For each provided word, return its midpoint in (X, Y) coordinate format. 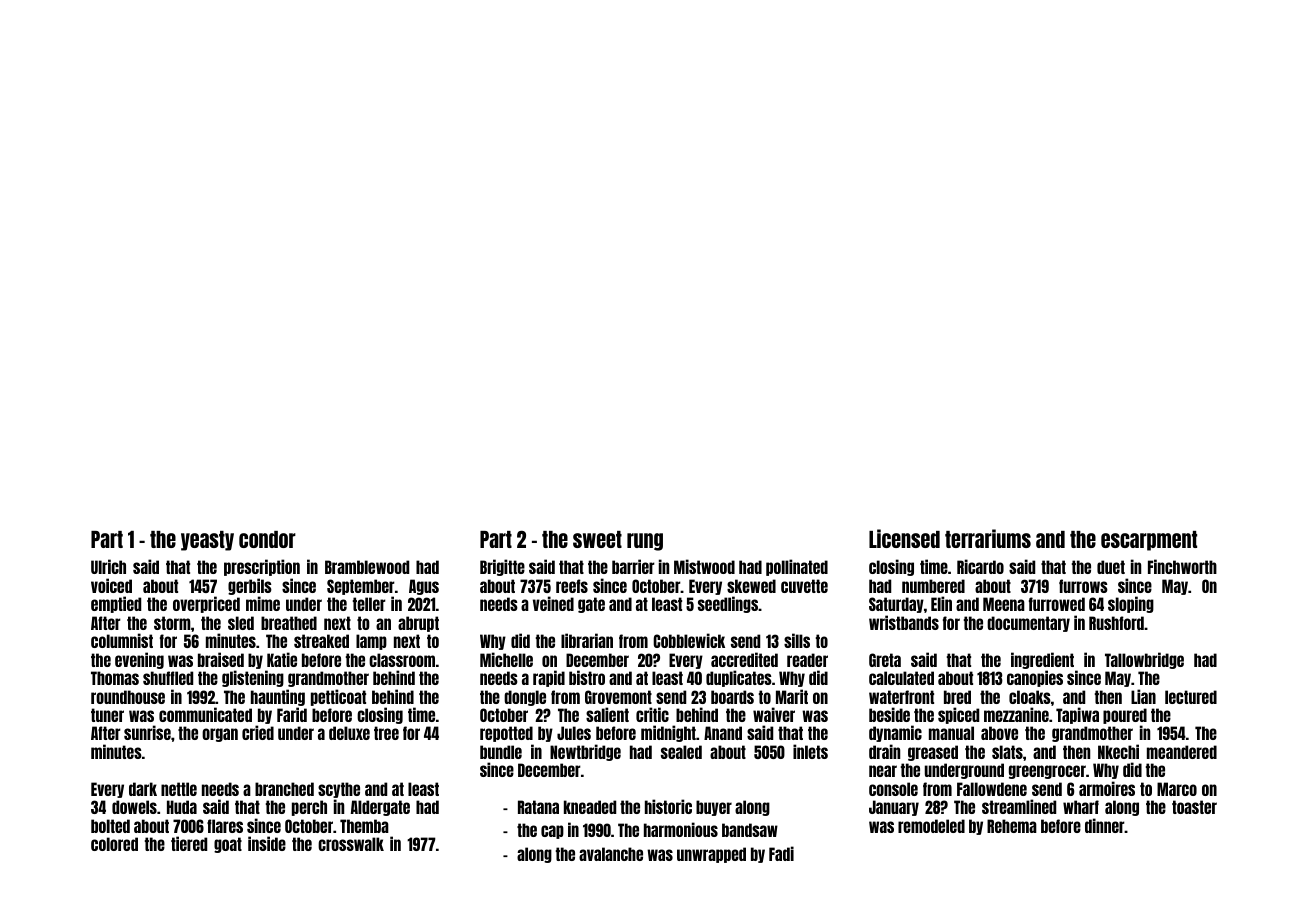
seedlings (728, 604)
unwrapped (711, 855)
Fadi (781, 853)
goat (228, 845)
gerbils (250, 586)
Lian (1143, 696)
